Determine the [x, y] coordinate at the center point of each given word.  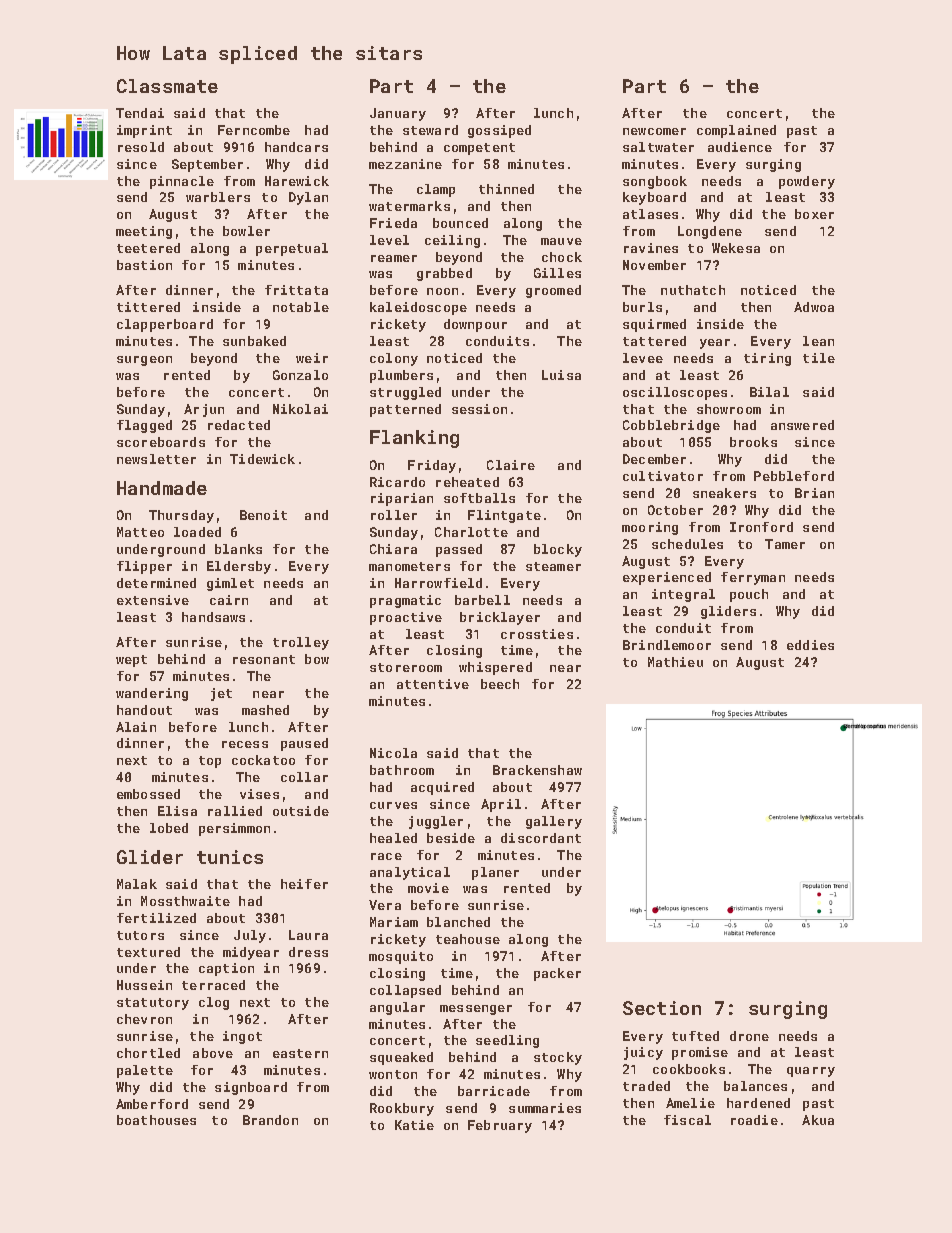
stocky [558, 1058]
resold [141, 147]
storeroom [406, 667]
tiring [767, 359]
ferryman [753, 578]
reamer [394, 258]
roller [394, 515]
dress [308, 952]
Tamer [785, 544]
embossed [148, 794]
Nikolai [300, 409]
